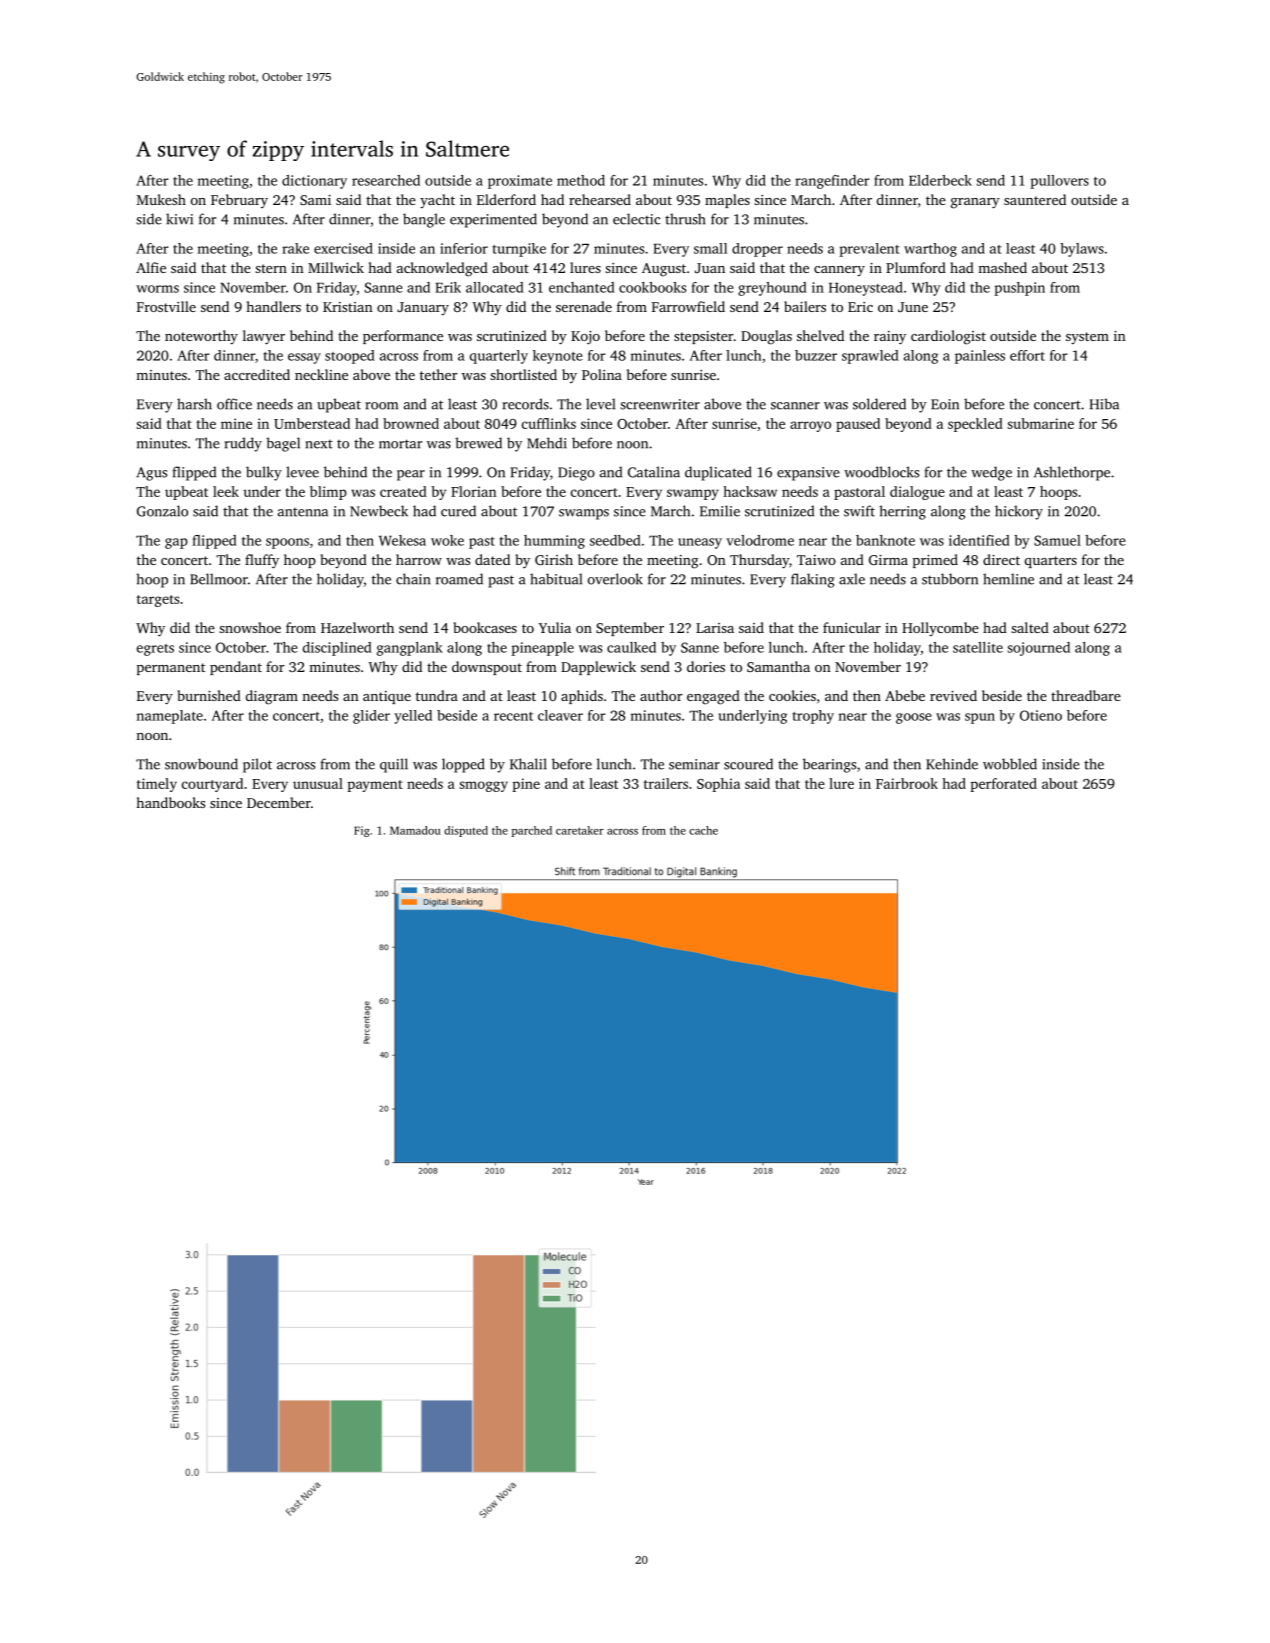  What do you see at coordinates (975, 203) in the page?
I see `granary` at bounding box center [975, 203].
